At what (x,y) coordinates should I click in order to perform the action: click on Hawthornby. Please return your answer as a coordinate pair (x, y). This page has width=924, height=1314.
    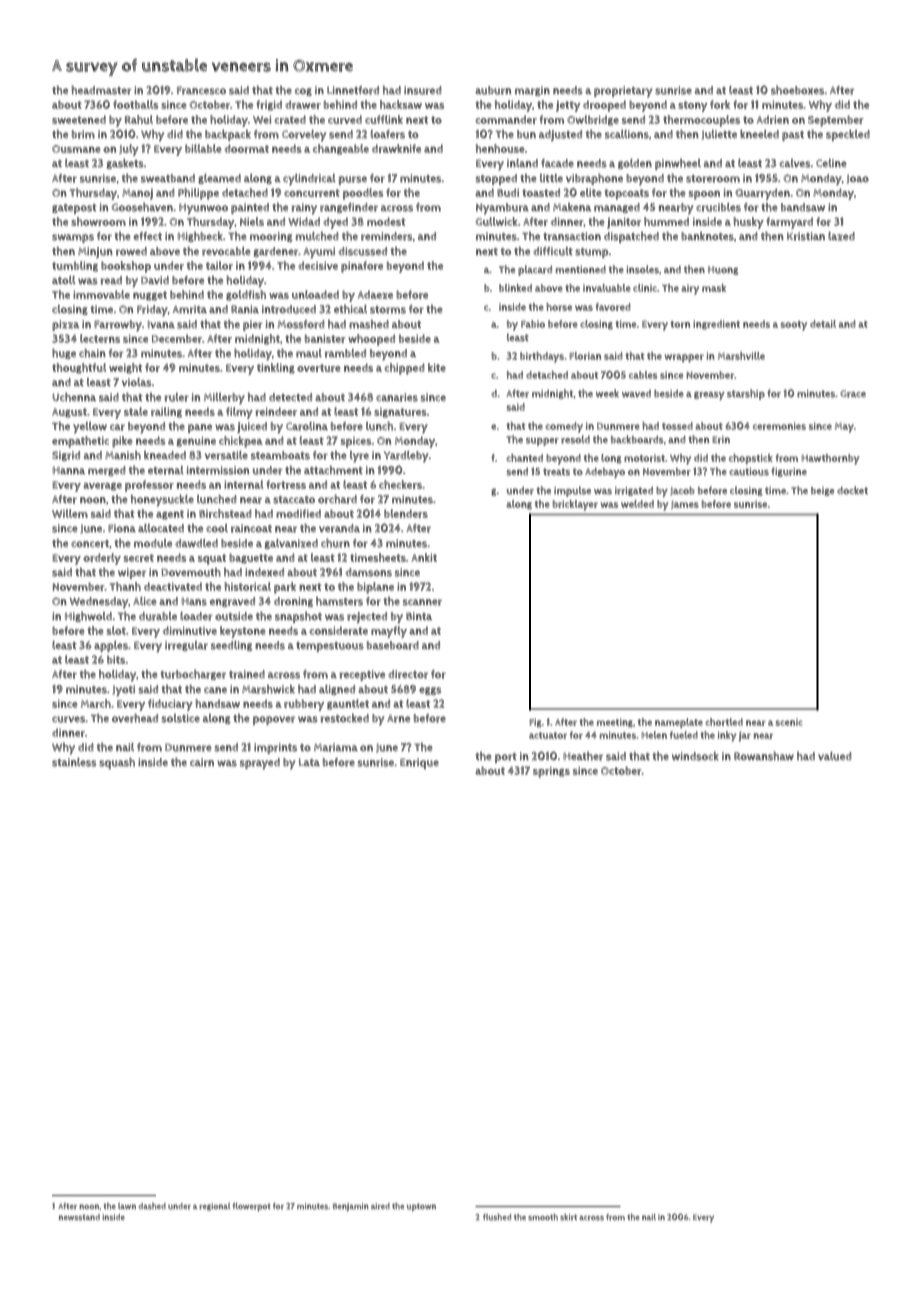
    Looking at the image, I should click on (830, 459).
